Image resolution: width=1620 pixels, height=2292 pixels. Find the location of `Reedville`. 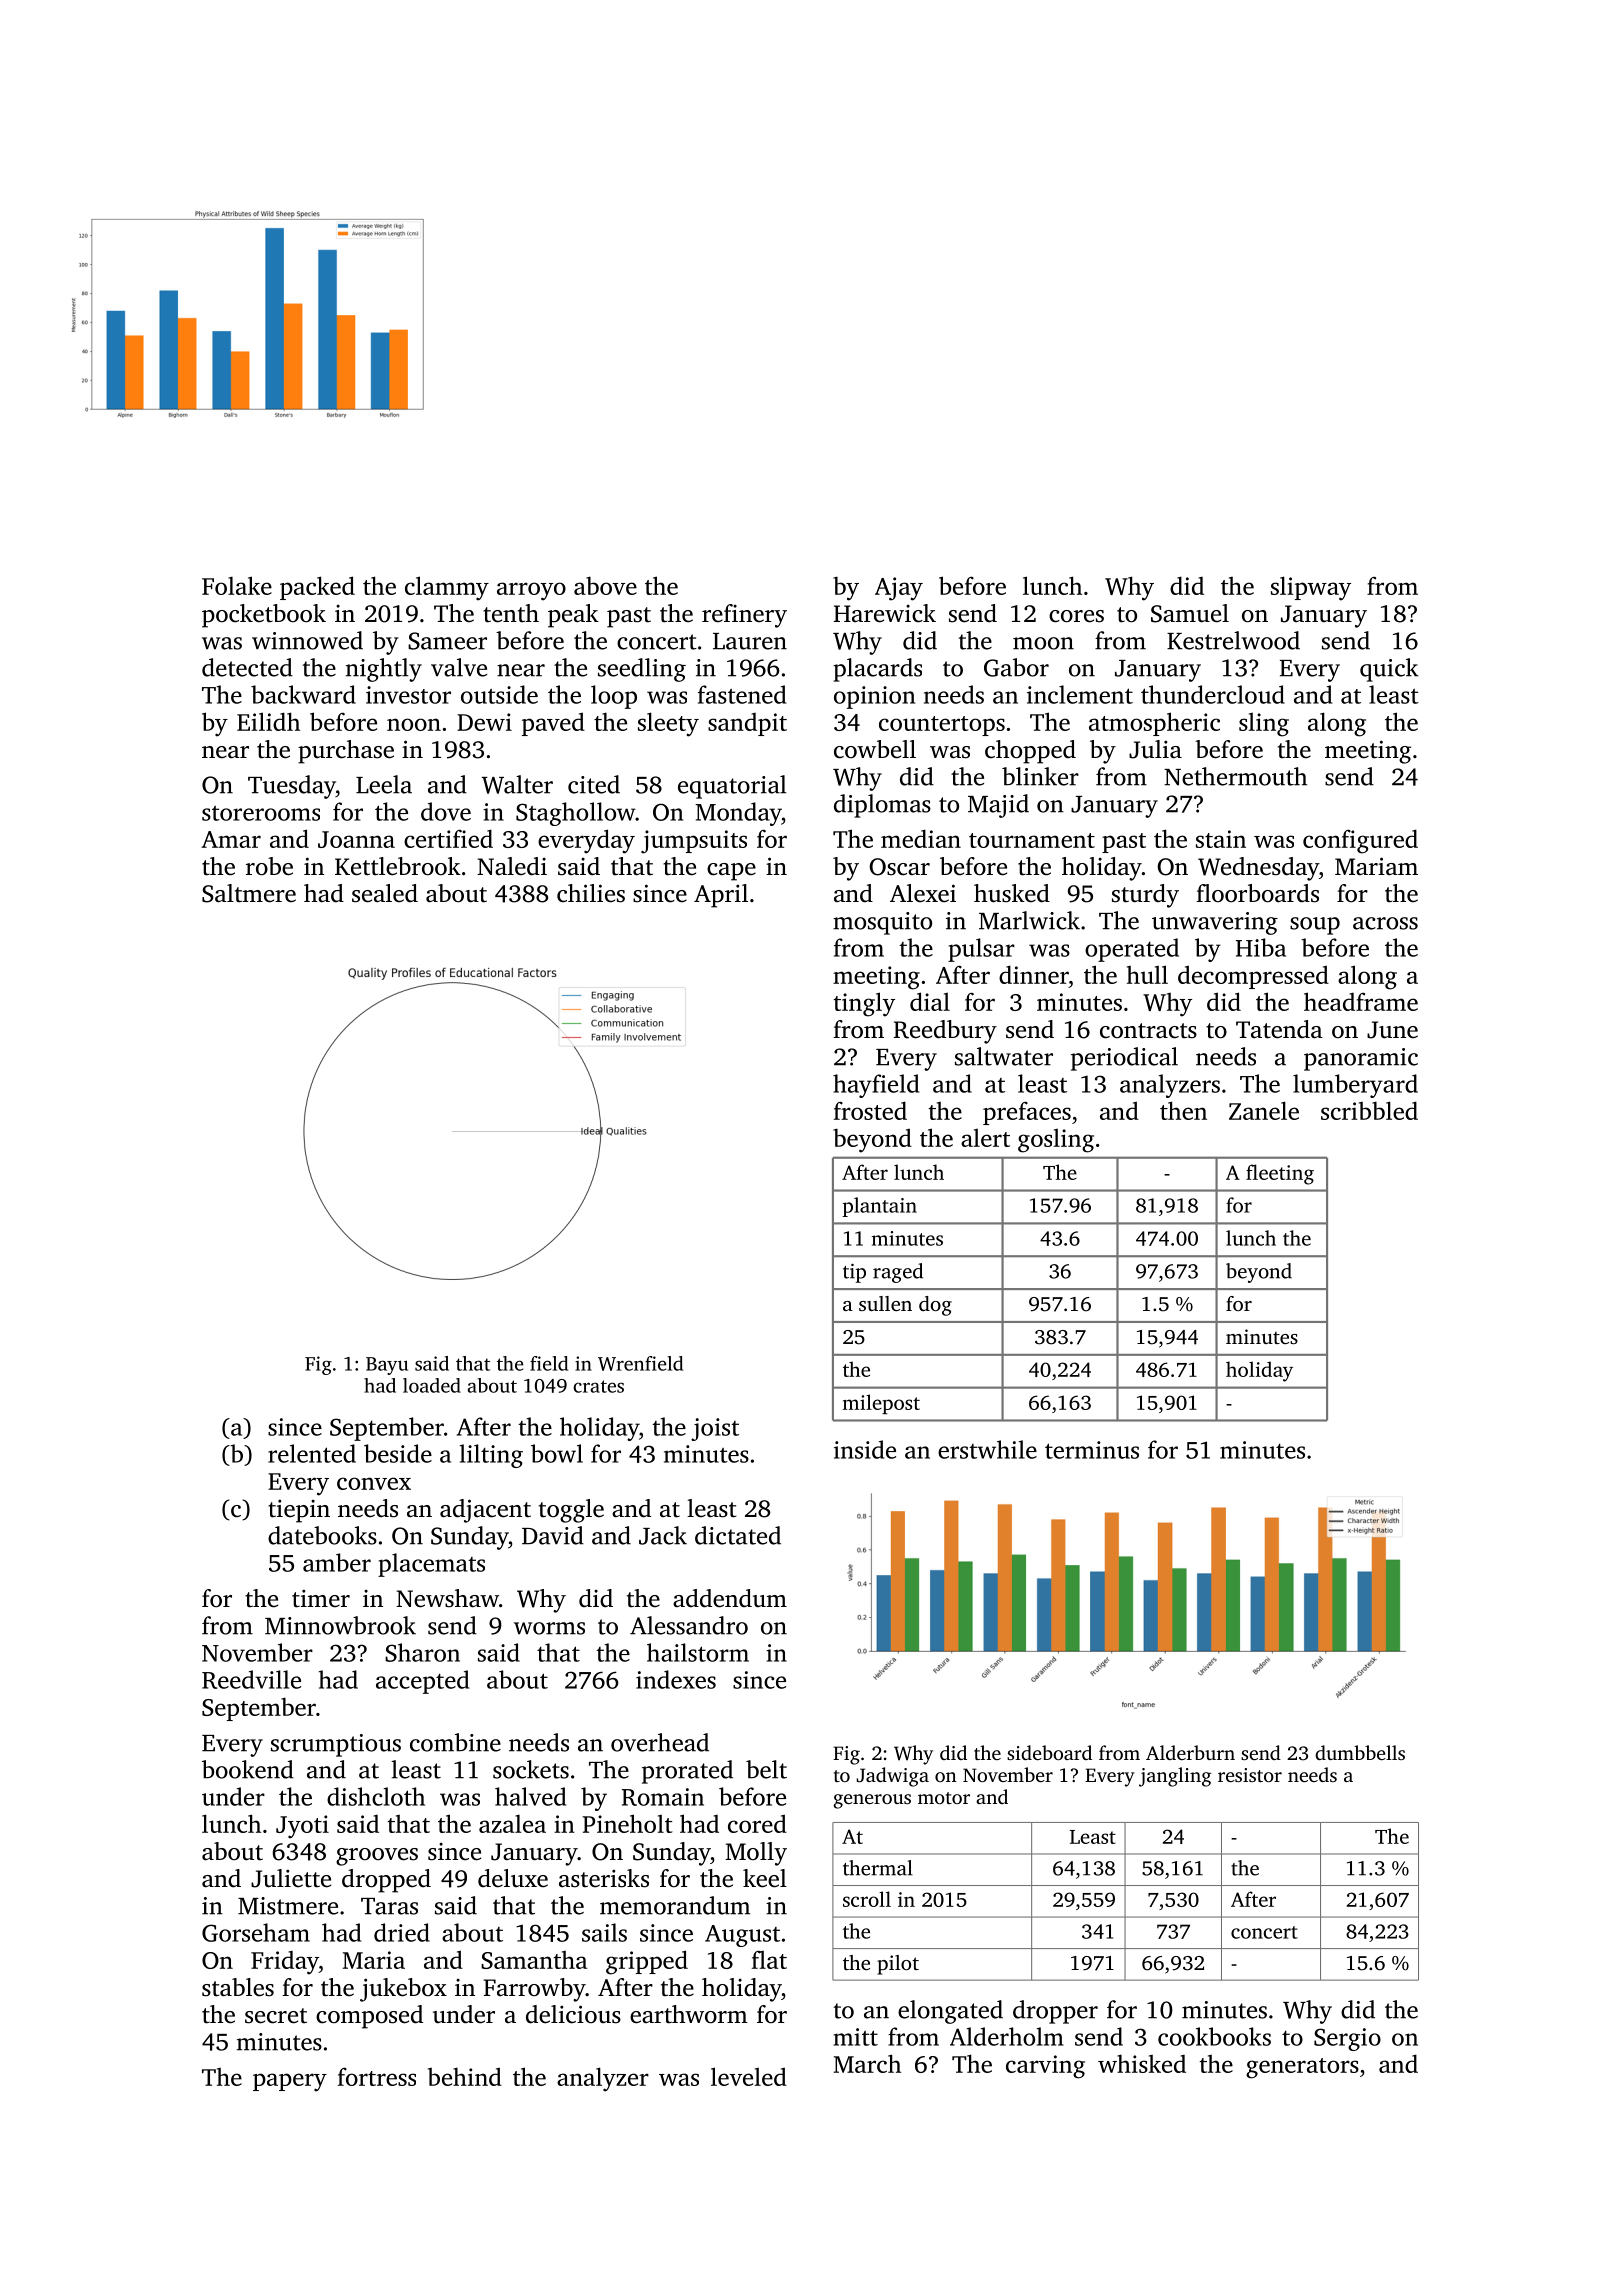

Reedville is located at coordinates (251, 1679).
